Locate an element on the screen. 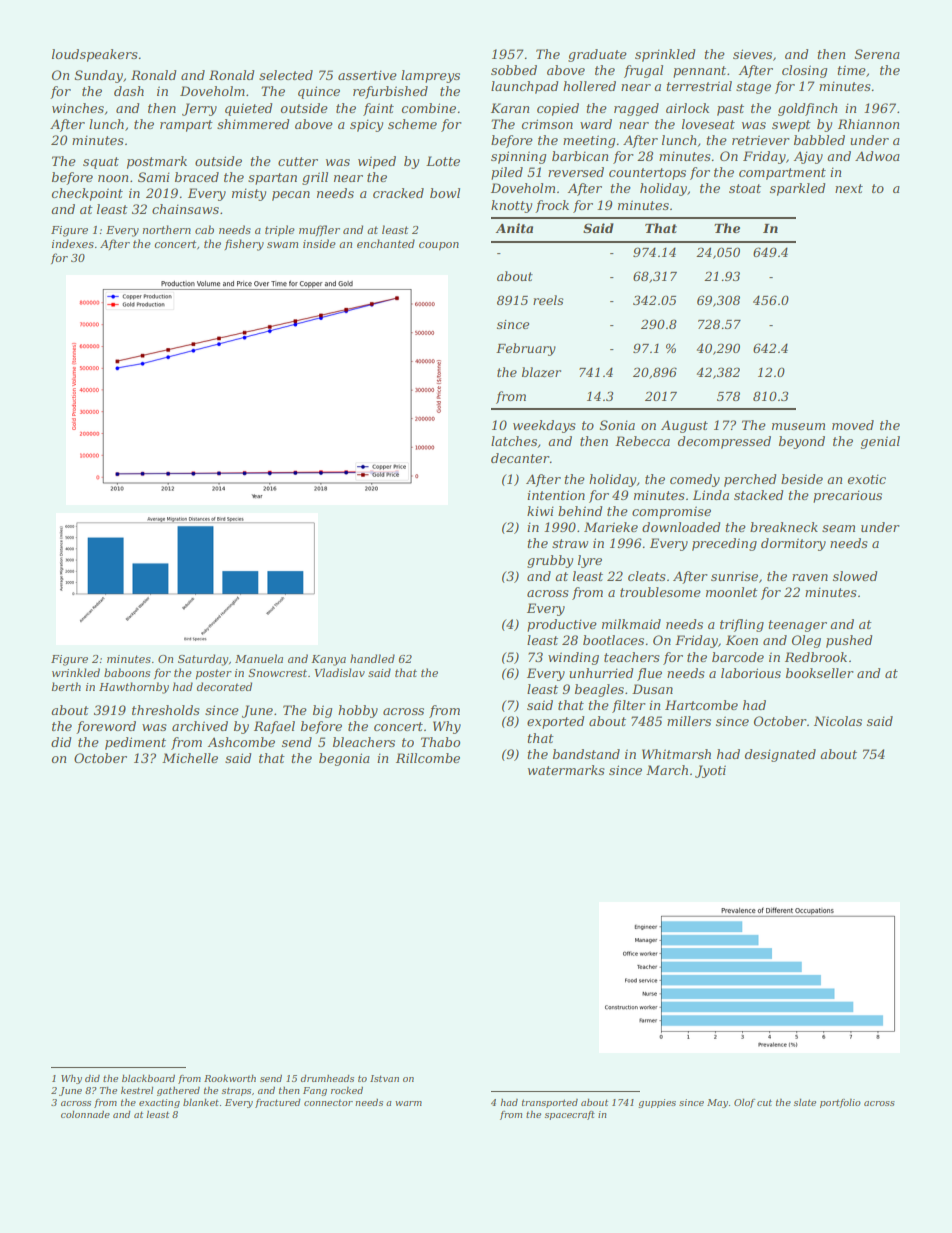 This screenshot has height=1233, width=952. fishery is located at coordinates (244, 245).
